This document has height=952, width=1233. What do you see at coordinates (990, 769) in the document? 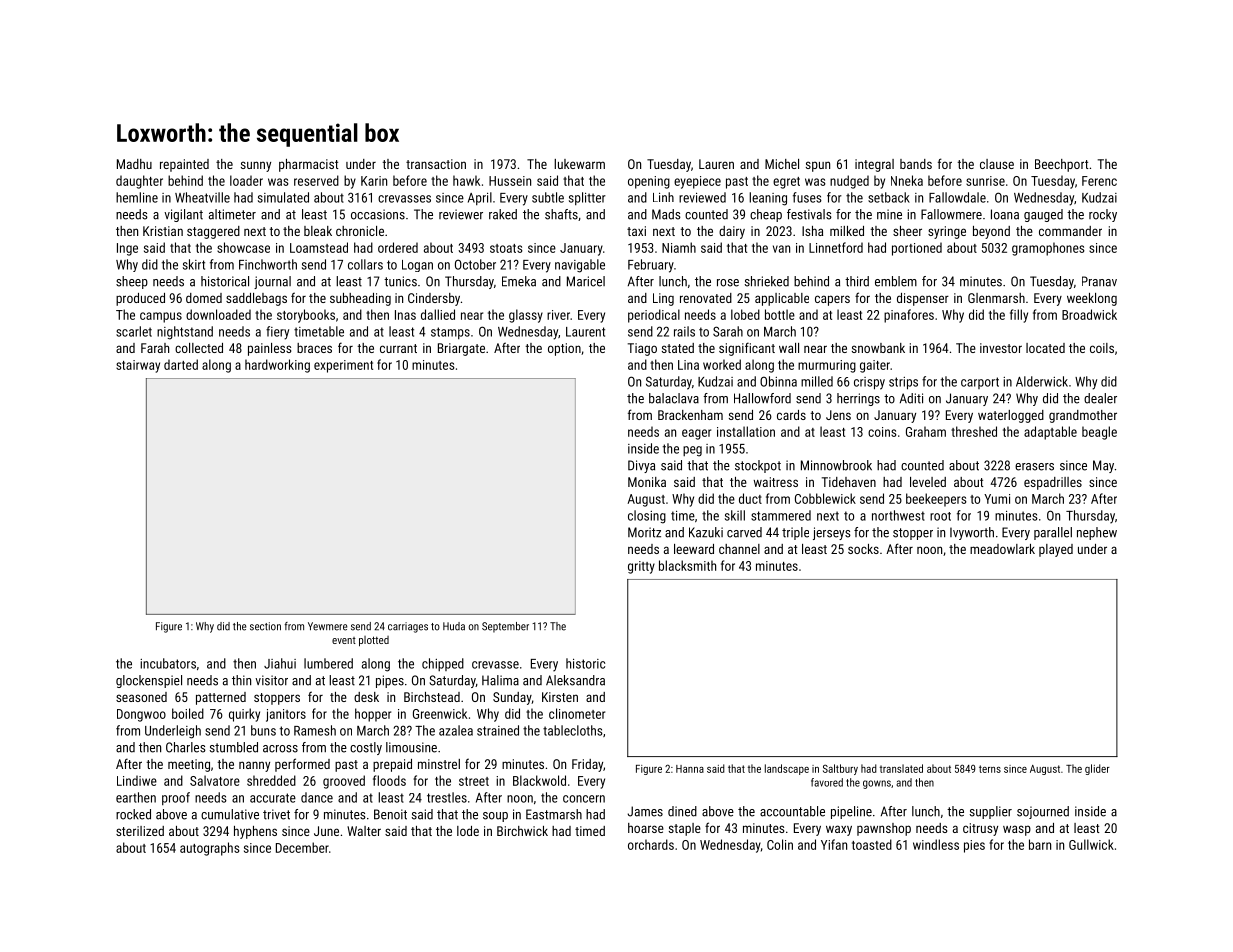
I see `terns` at bounding box center [990, 769].
